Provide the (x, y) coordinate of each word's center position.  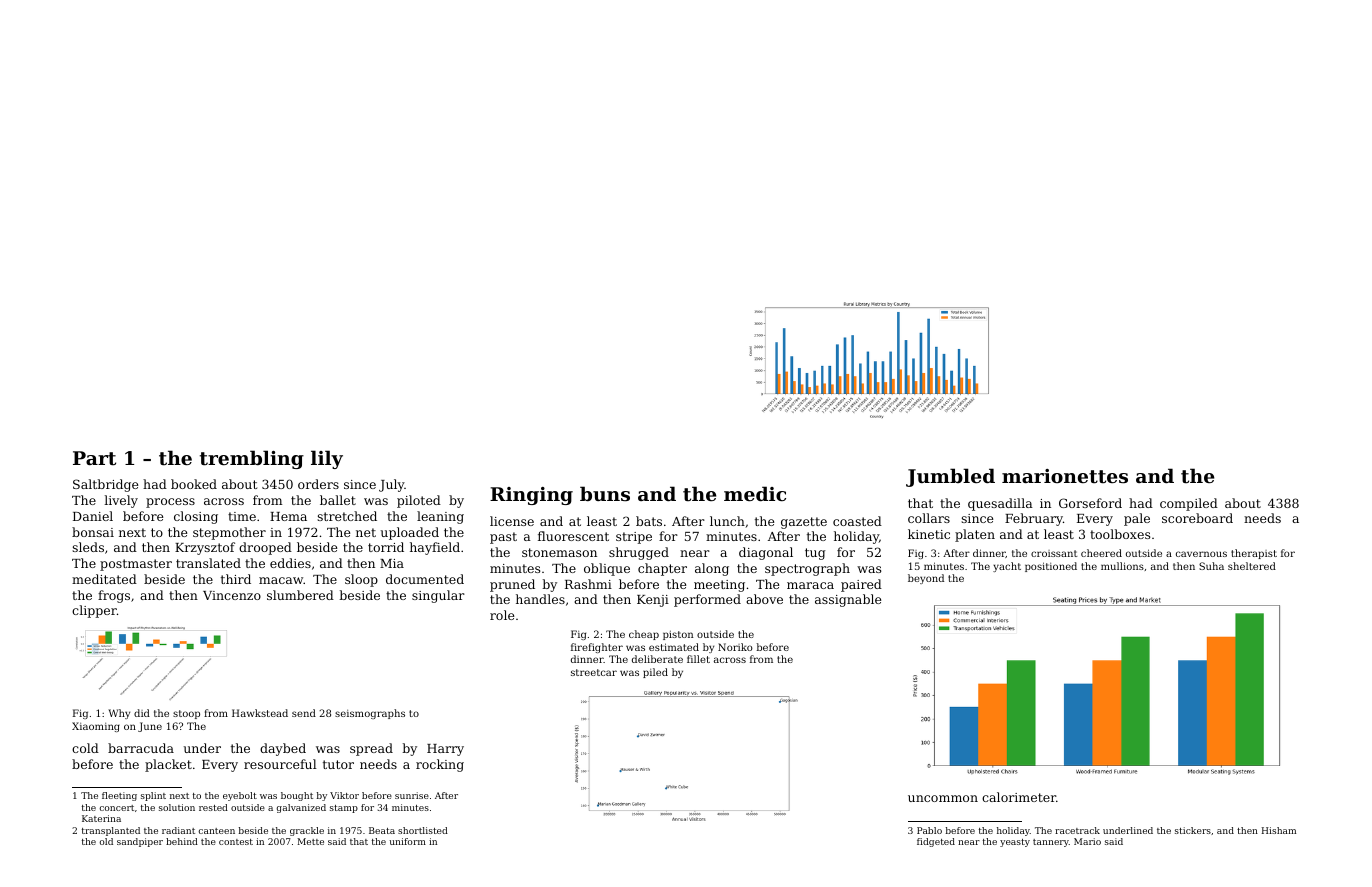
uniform (408, 841)
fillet (698, 659)
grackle (307, 831)
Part (94, 458)
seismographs (370, 714)
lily (327, 459)
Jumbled (950, 477)
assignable (848, 600)
